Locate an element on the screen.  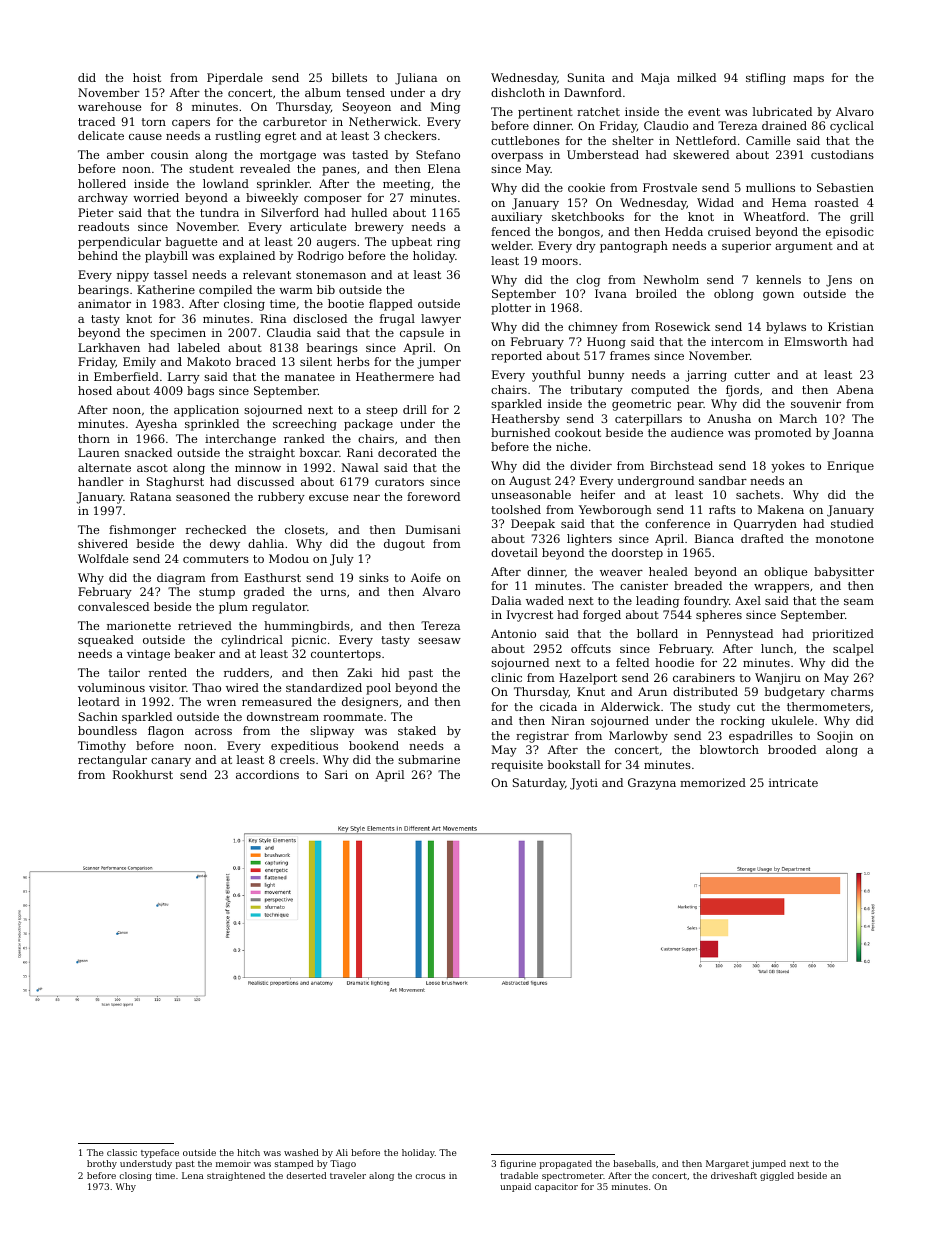
articulate is located at coordinates (318, 226).
